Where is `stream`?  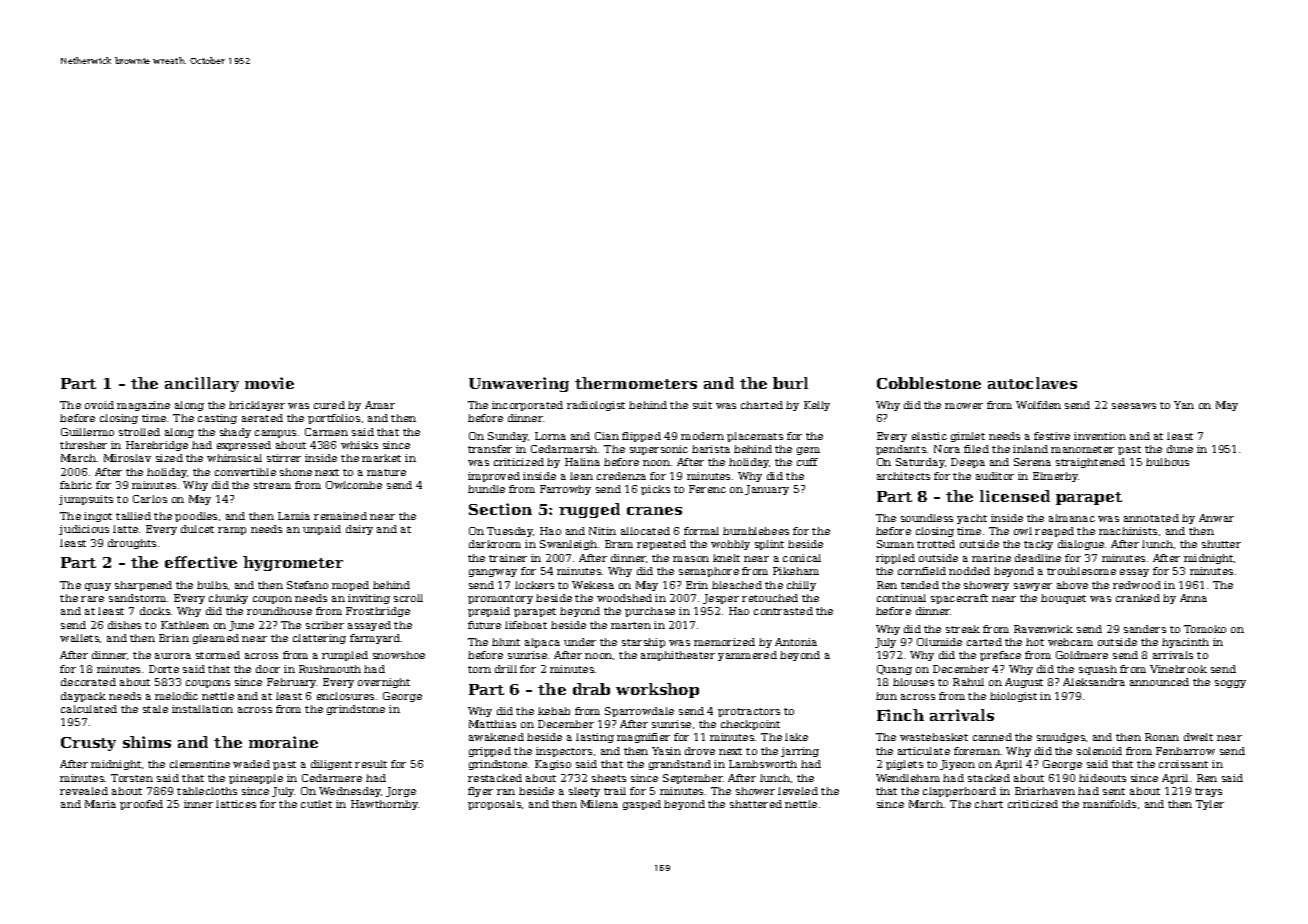
stream is located at coordinates (272, 485).
